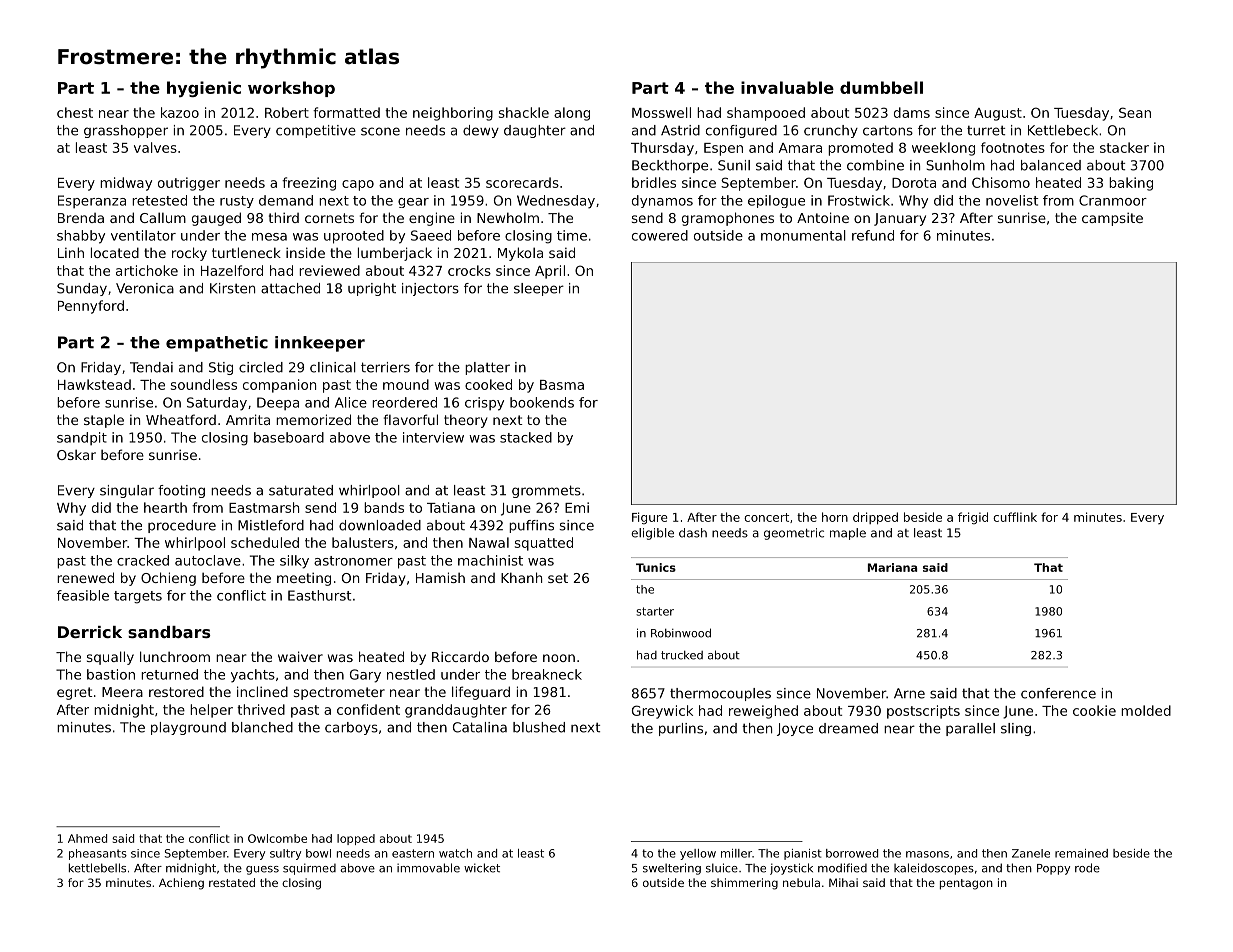 The width and height of the screenshot is (1233, 952). I want to click on Greywick, so click(662, 712).
